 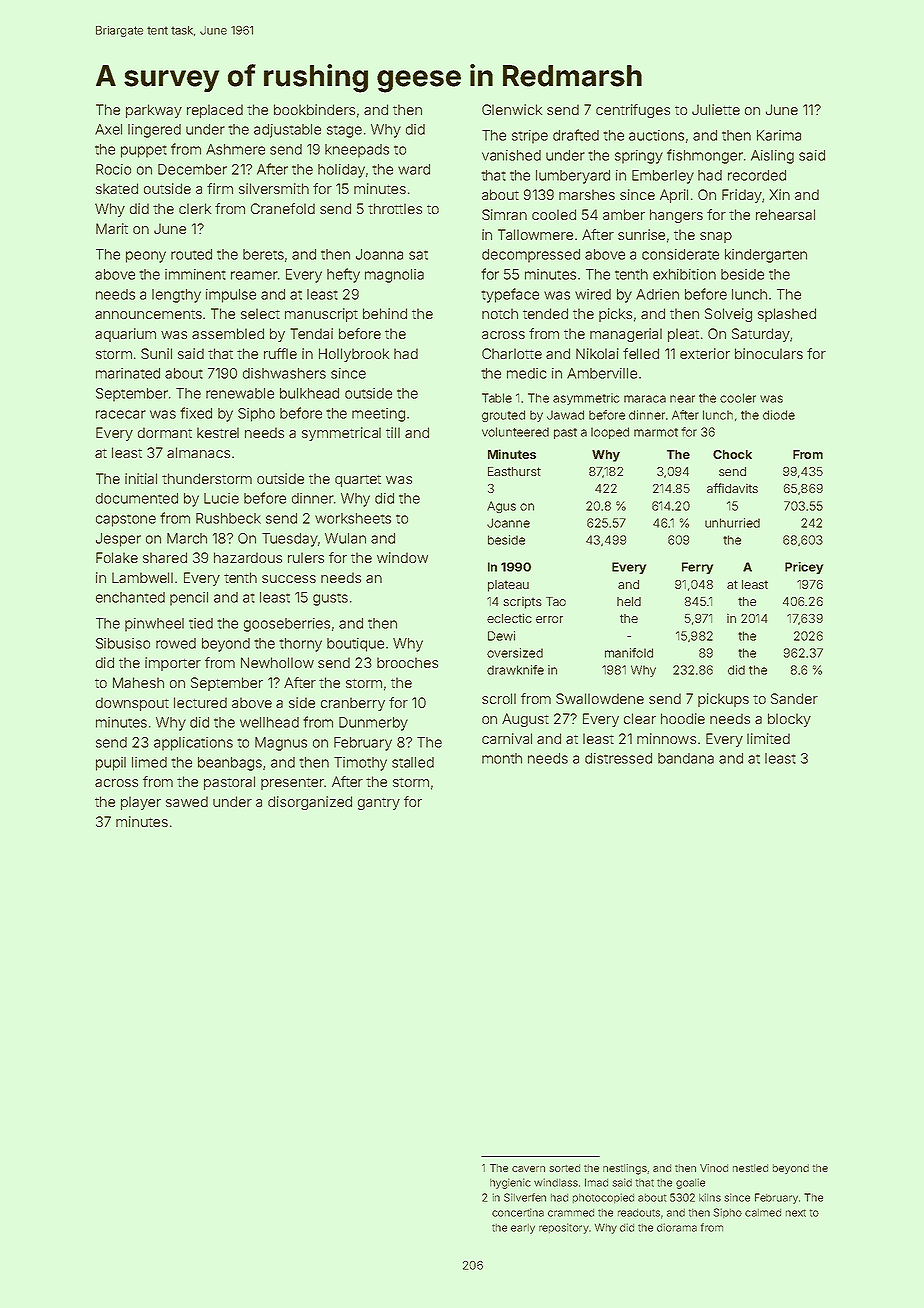 I want to click on Swallowdene, so click(x=600, y=698).
